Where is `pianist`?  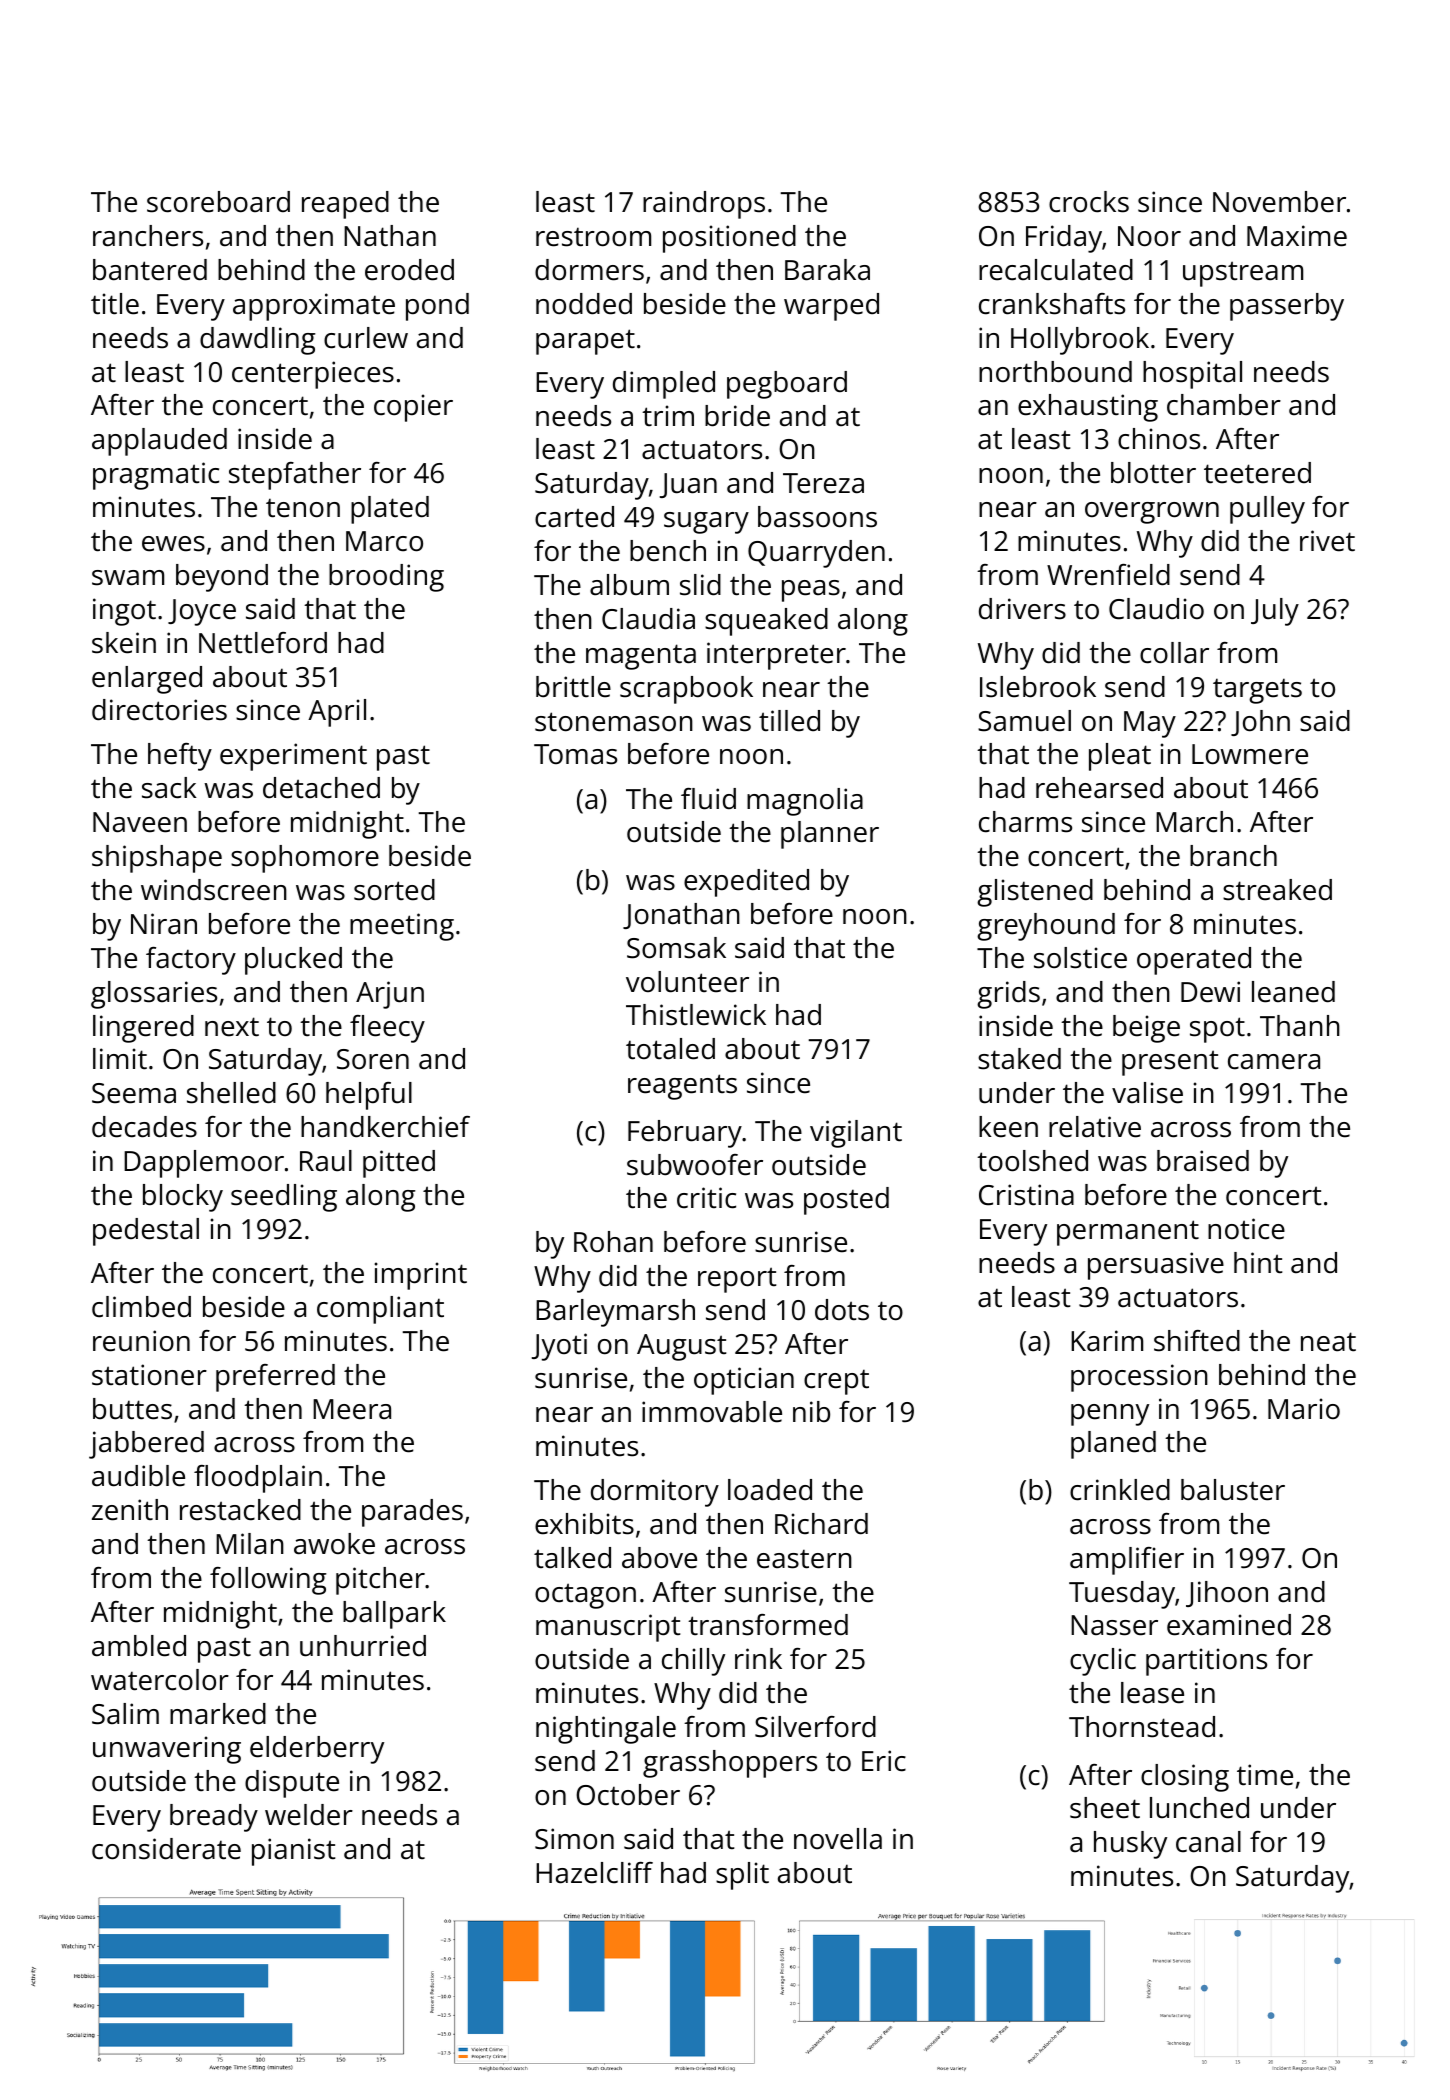
pianist is located at coordinates (293, 1852).
